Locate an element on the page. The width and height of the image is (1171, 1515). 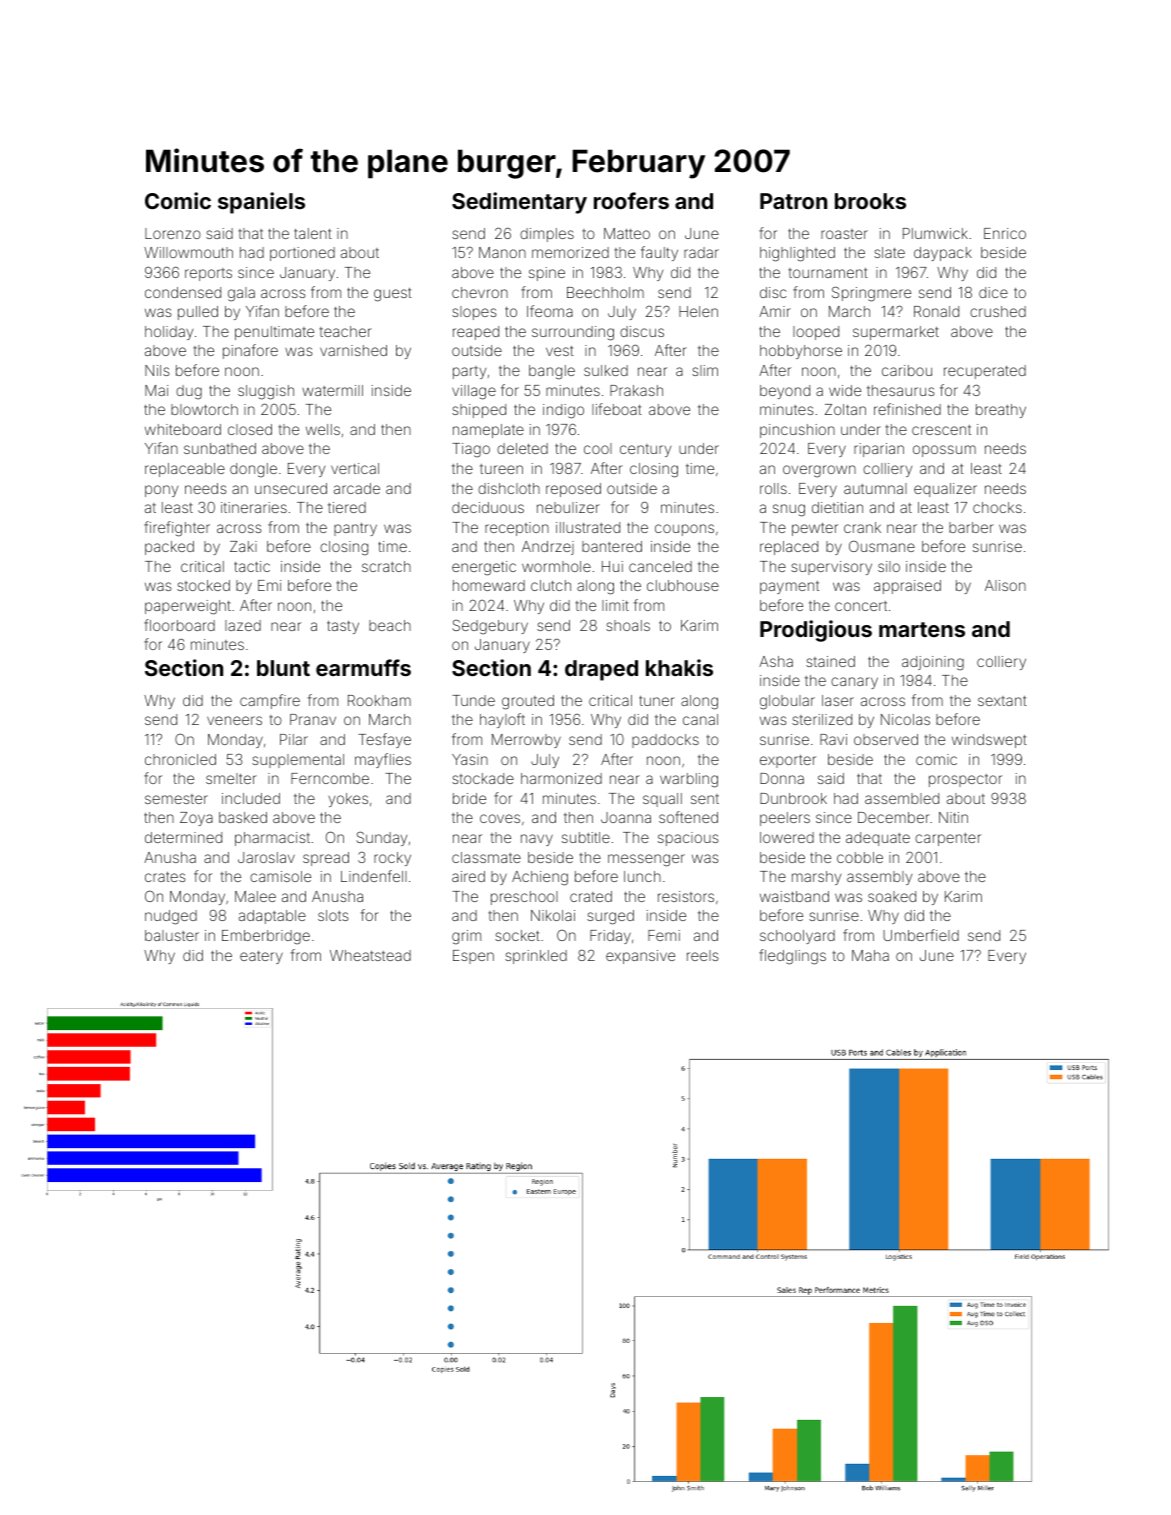
exporter is located at coordinates (788, 761).
